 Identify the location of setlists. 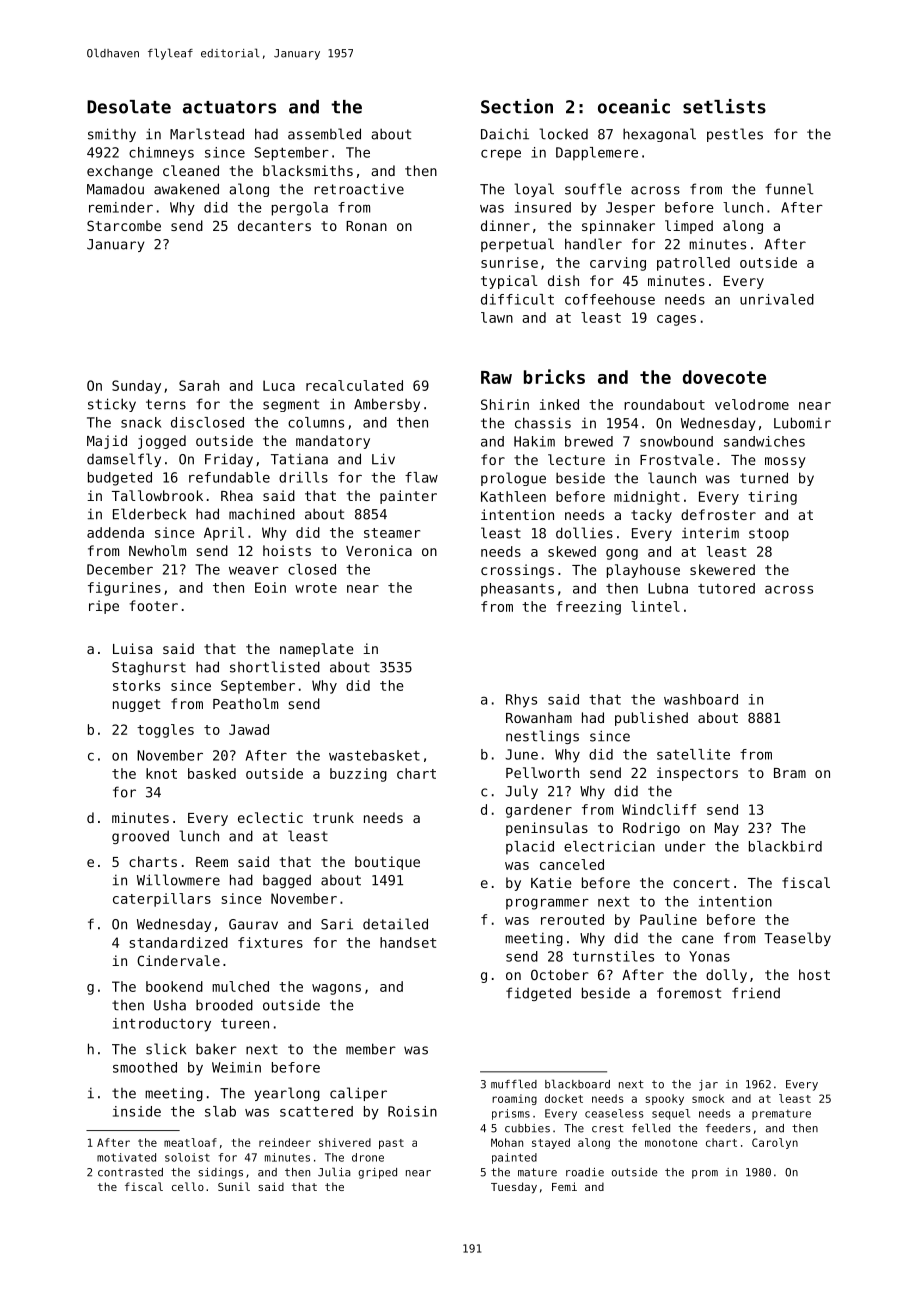
(724, 106).
